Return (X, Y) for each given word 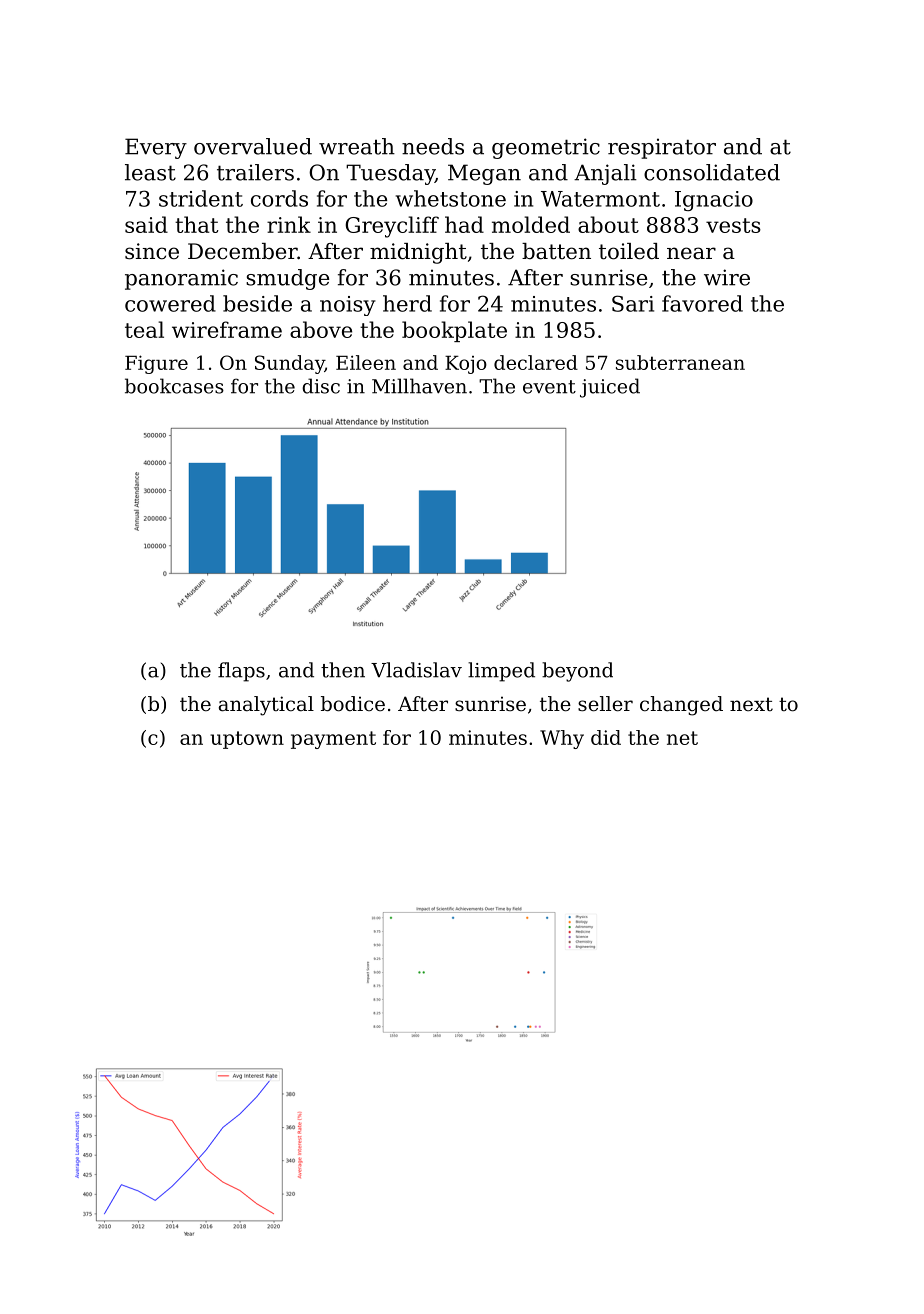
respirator (662, 148)
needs (433, 146)
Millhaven (419, 386)
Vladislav (416, 670)
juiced (610, 388)
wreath (357, 146)
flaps (241, 672)
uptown (247, 740)
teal (144, 329)
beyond (577, 672)
